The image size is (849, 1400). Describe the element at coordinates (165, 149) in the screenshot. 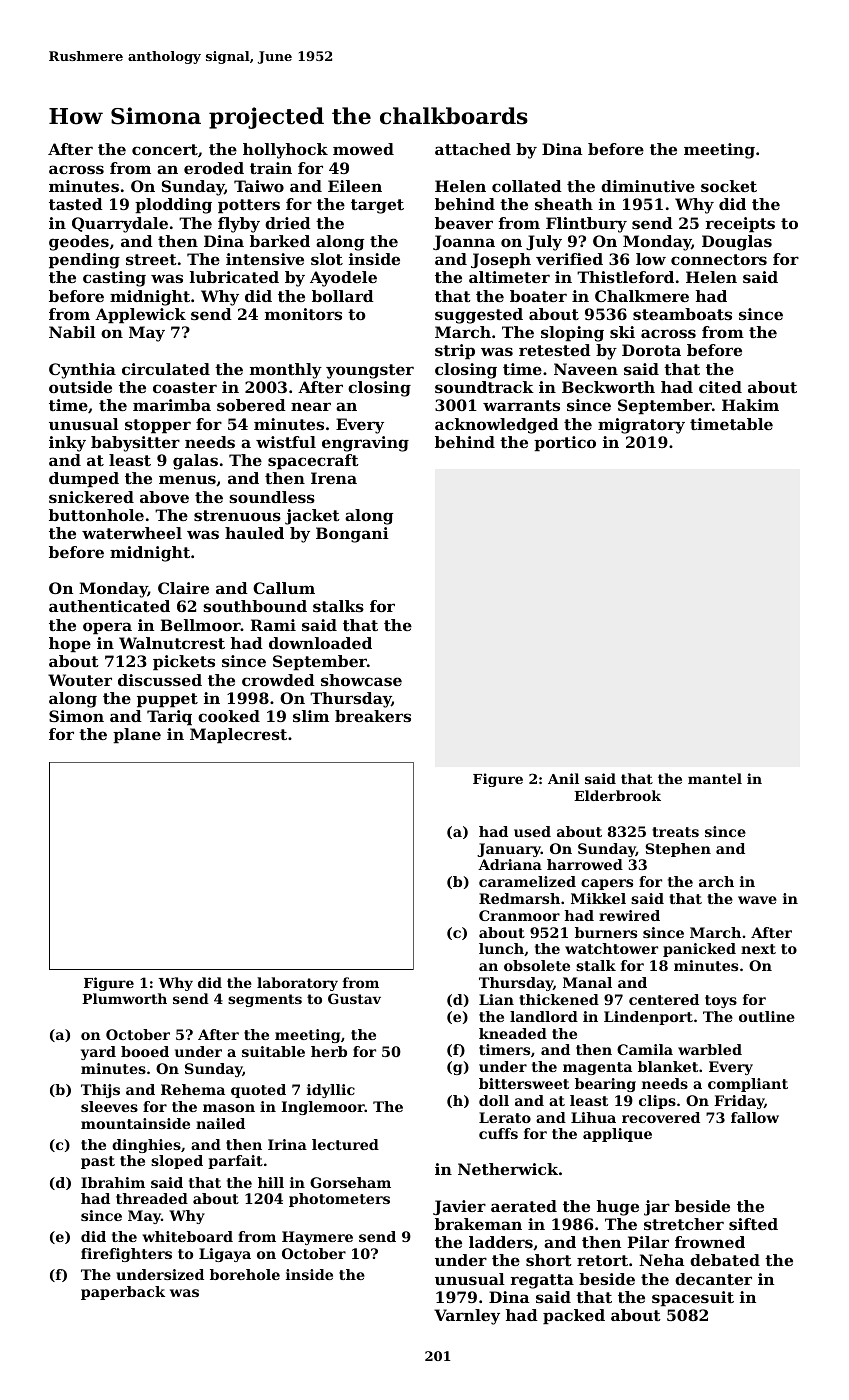

I see `concert` at that location.
